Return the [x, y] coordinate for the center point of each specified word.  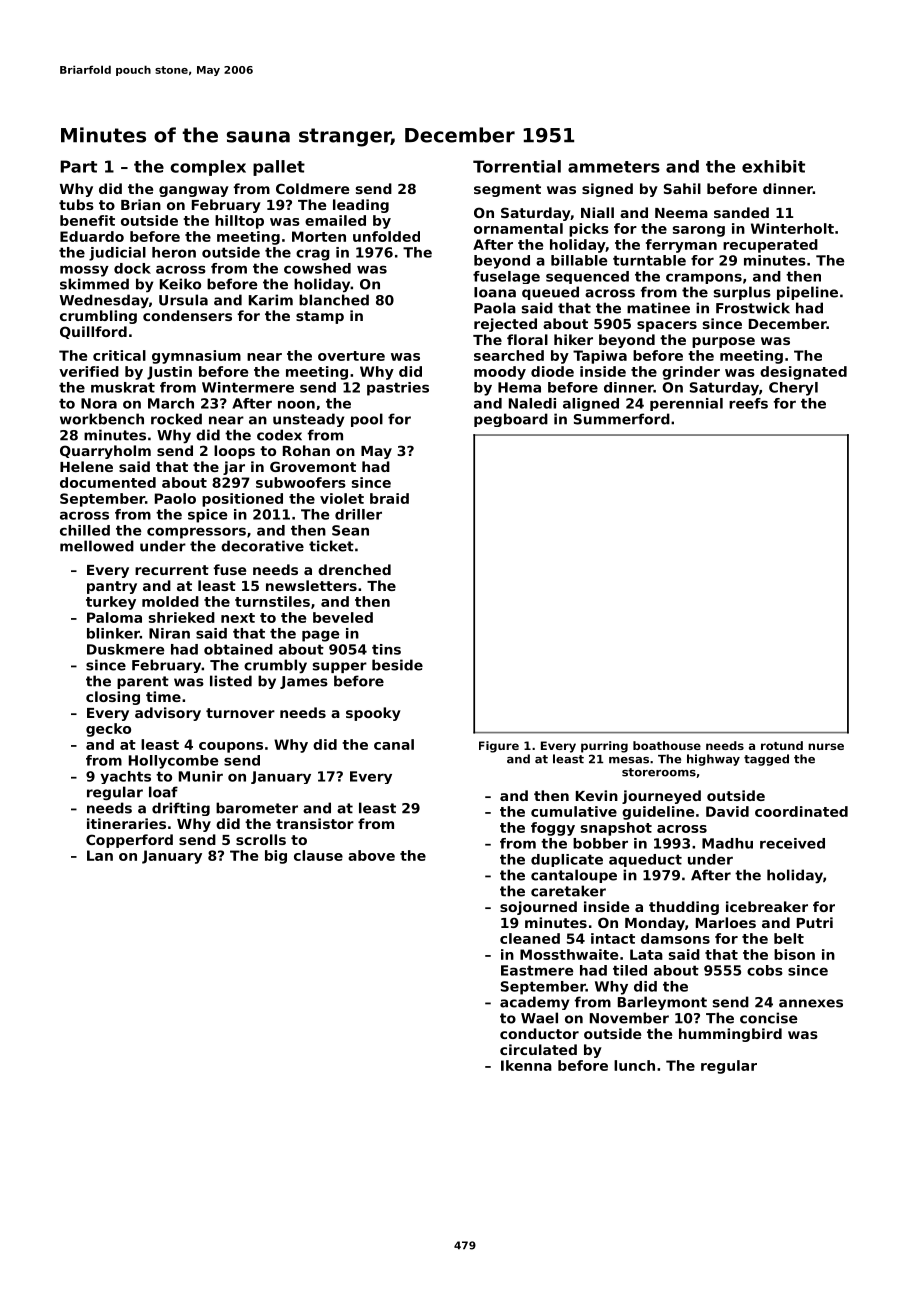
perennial [686, 404]
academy [534, 1003]
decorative [262, 546]
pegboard [511, 420]
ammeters [614, 167]
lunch [634, 1065]
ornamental [518, 228]
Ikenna [526, 1065]
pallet [279, 168]
